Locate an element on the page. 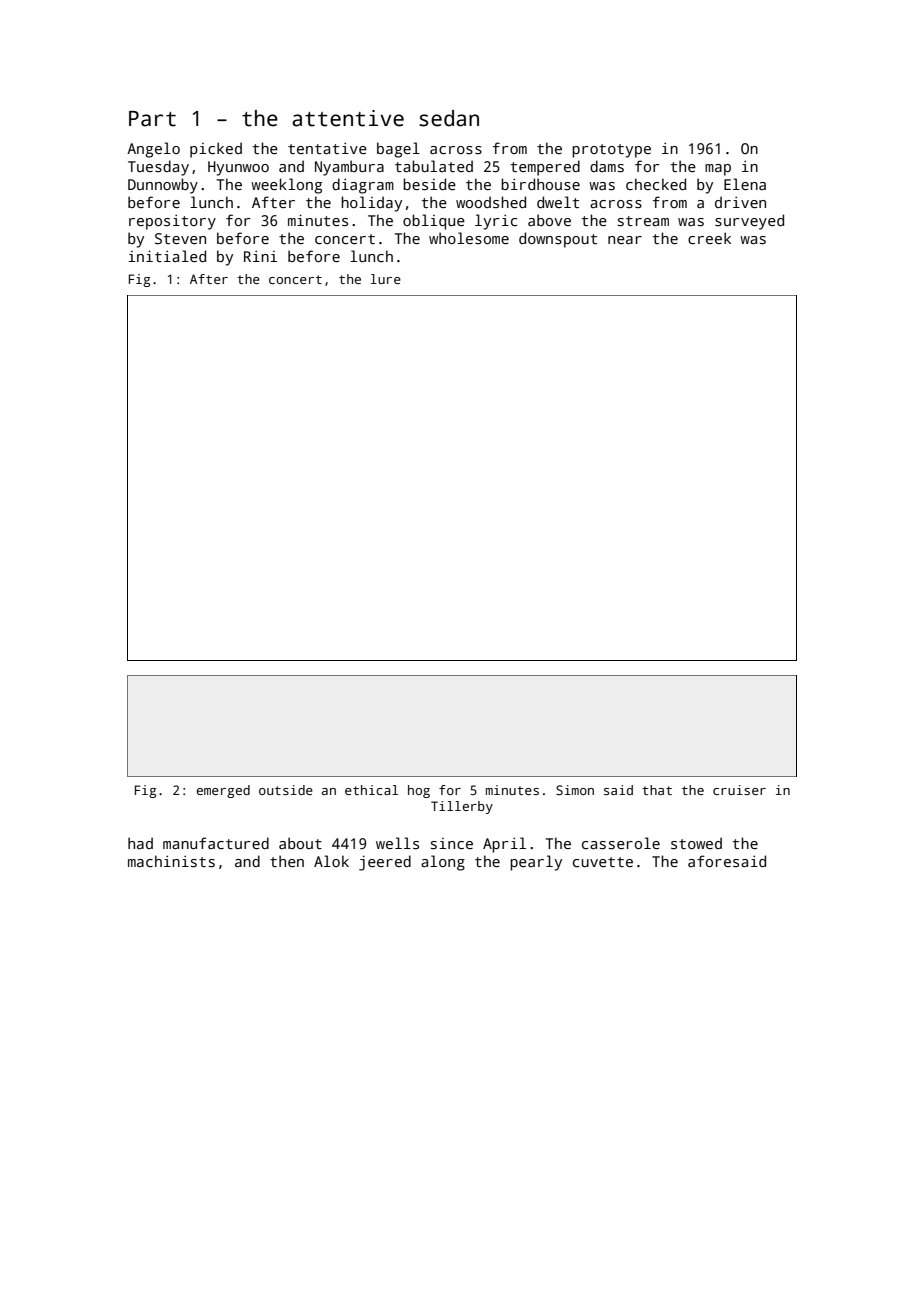 Image resolution: width=924 pixels, height=1314 pixels. manufactured is located at coordinates (216, 843).
